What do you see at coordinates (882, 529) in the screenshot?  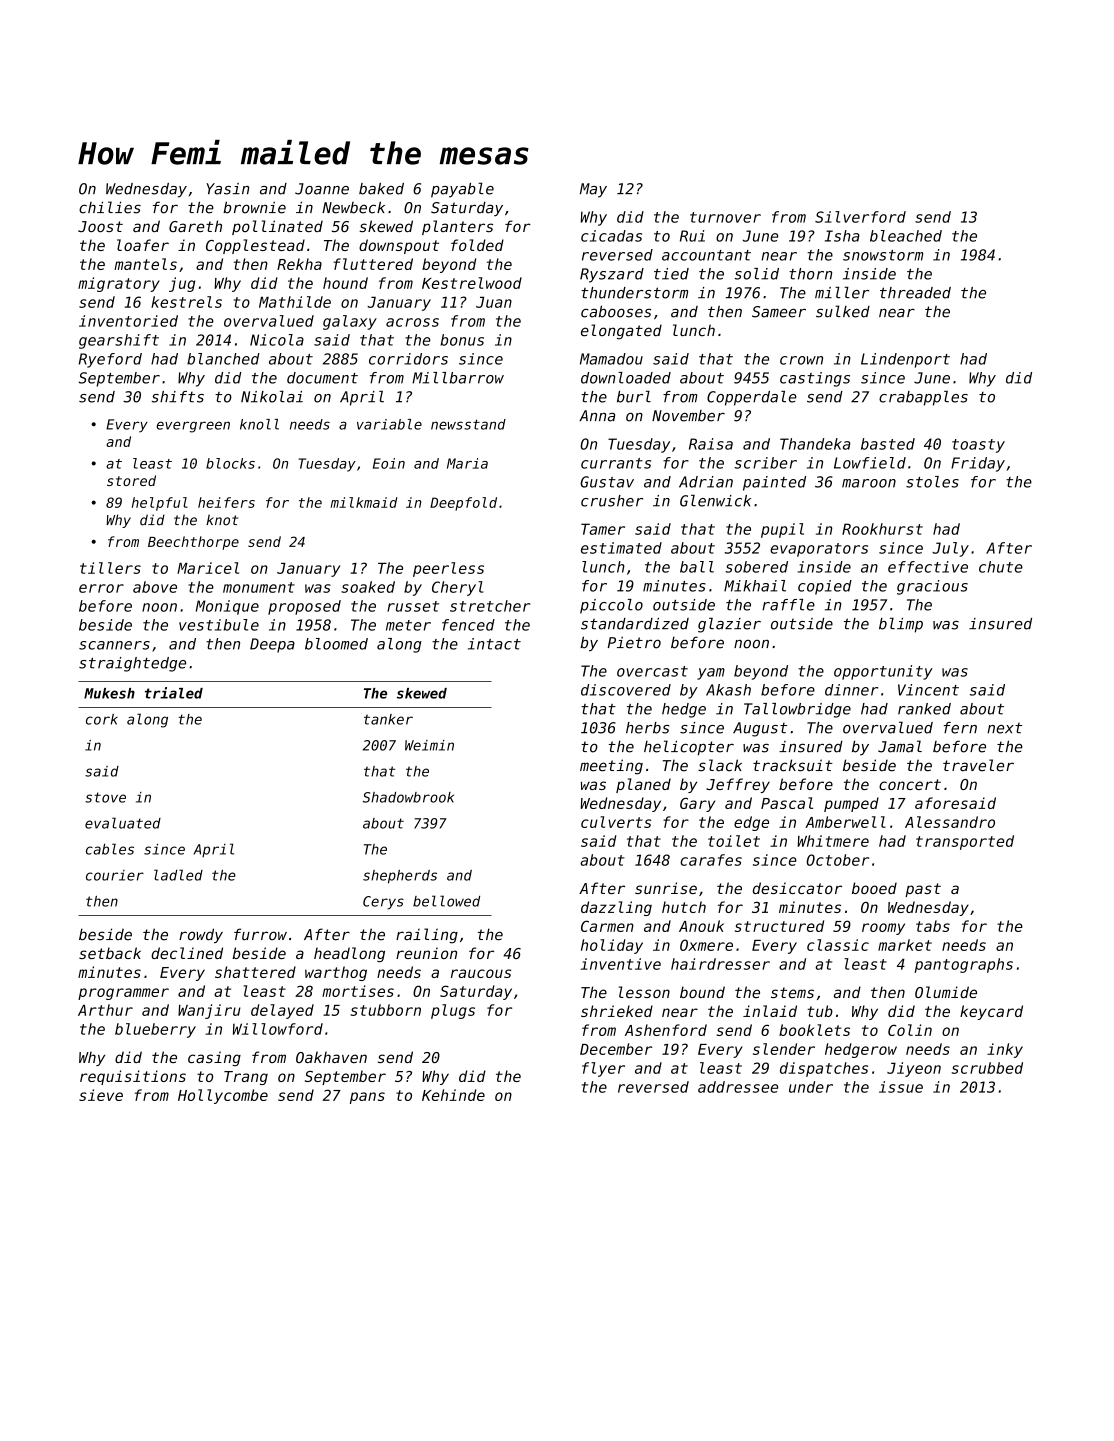 I see `Rookhurst` at bounding box center [882, 529].
